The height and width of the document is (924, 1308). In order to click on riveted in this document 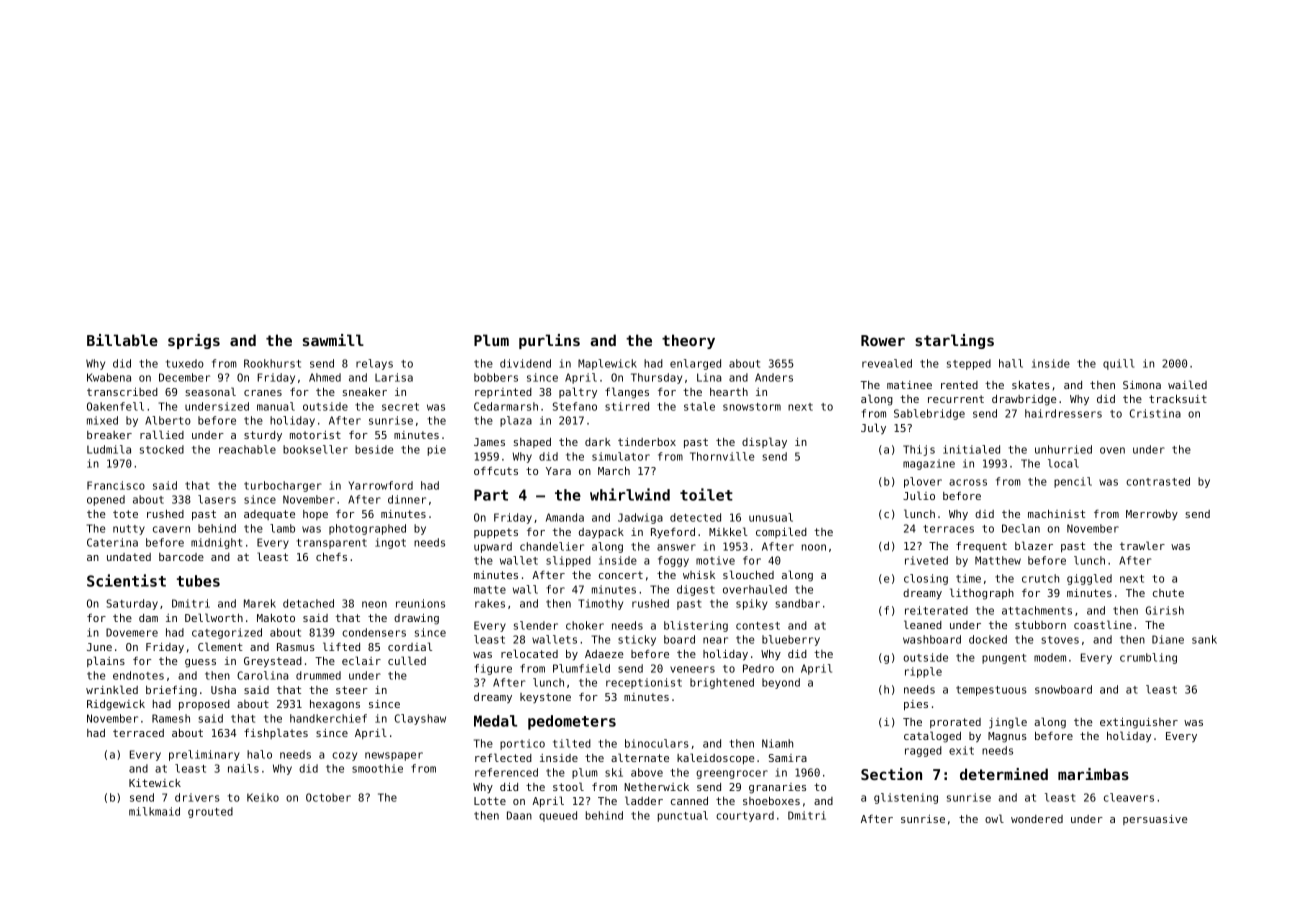, I will do `click(926, 560)`.
